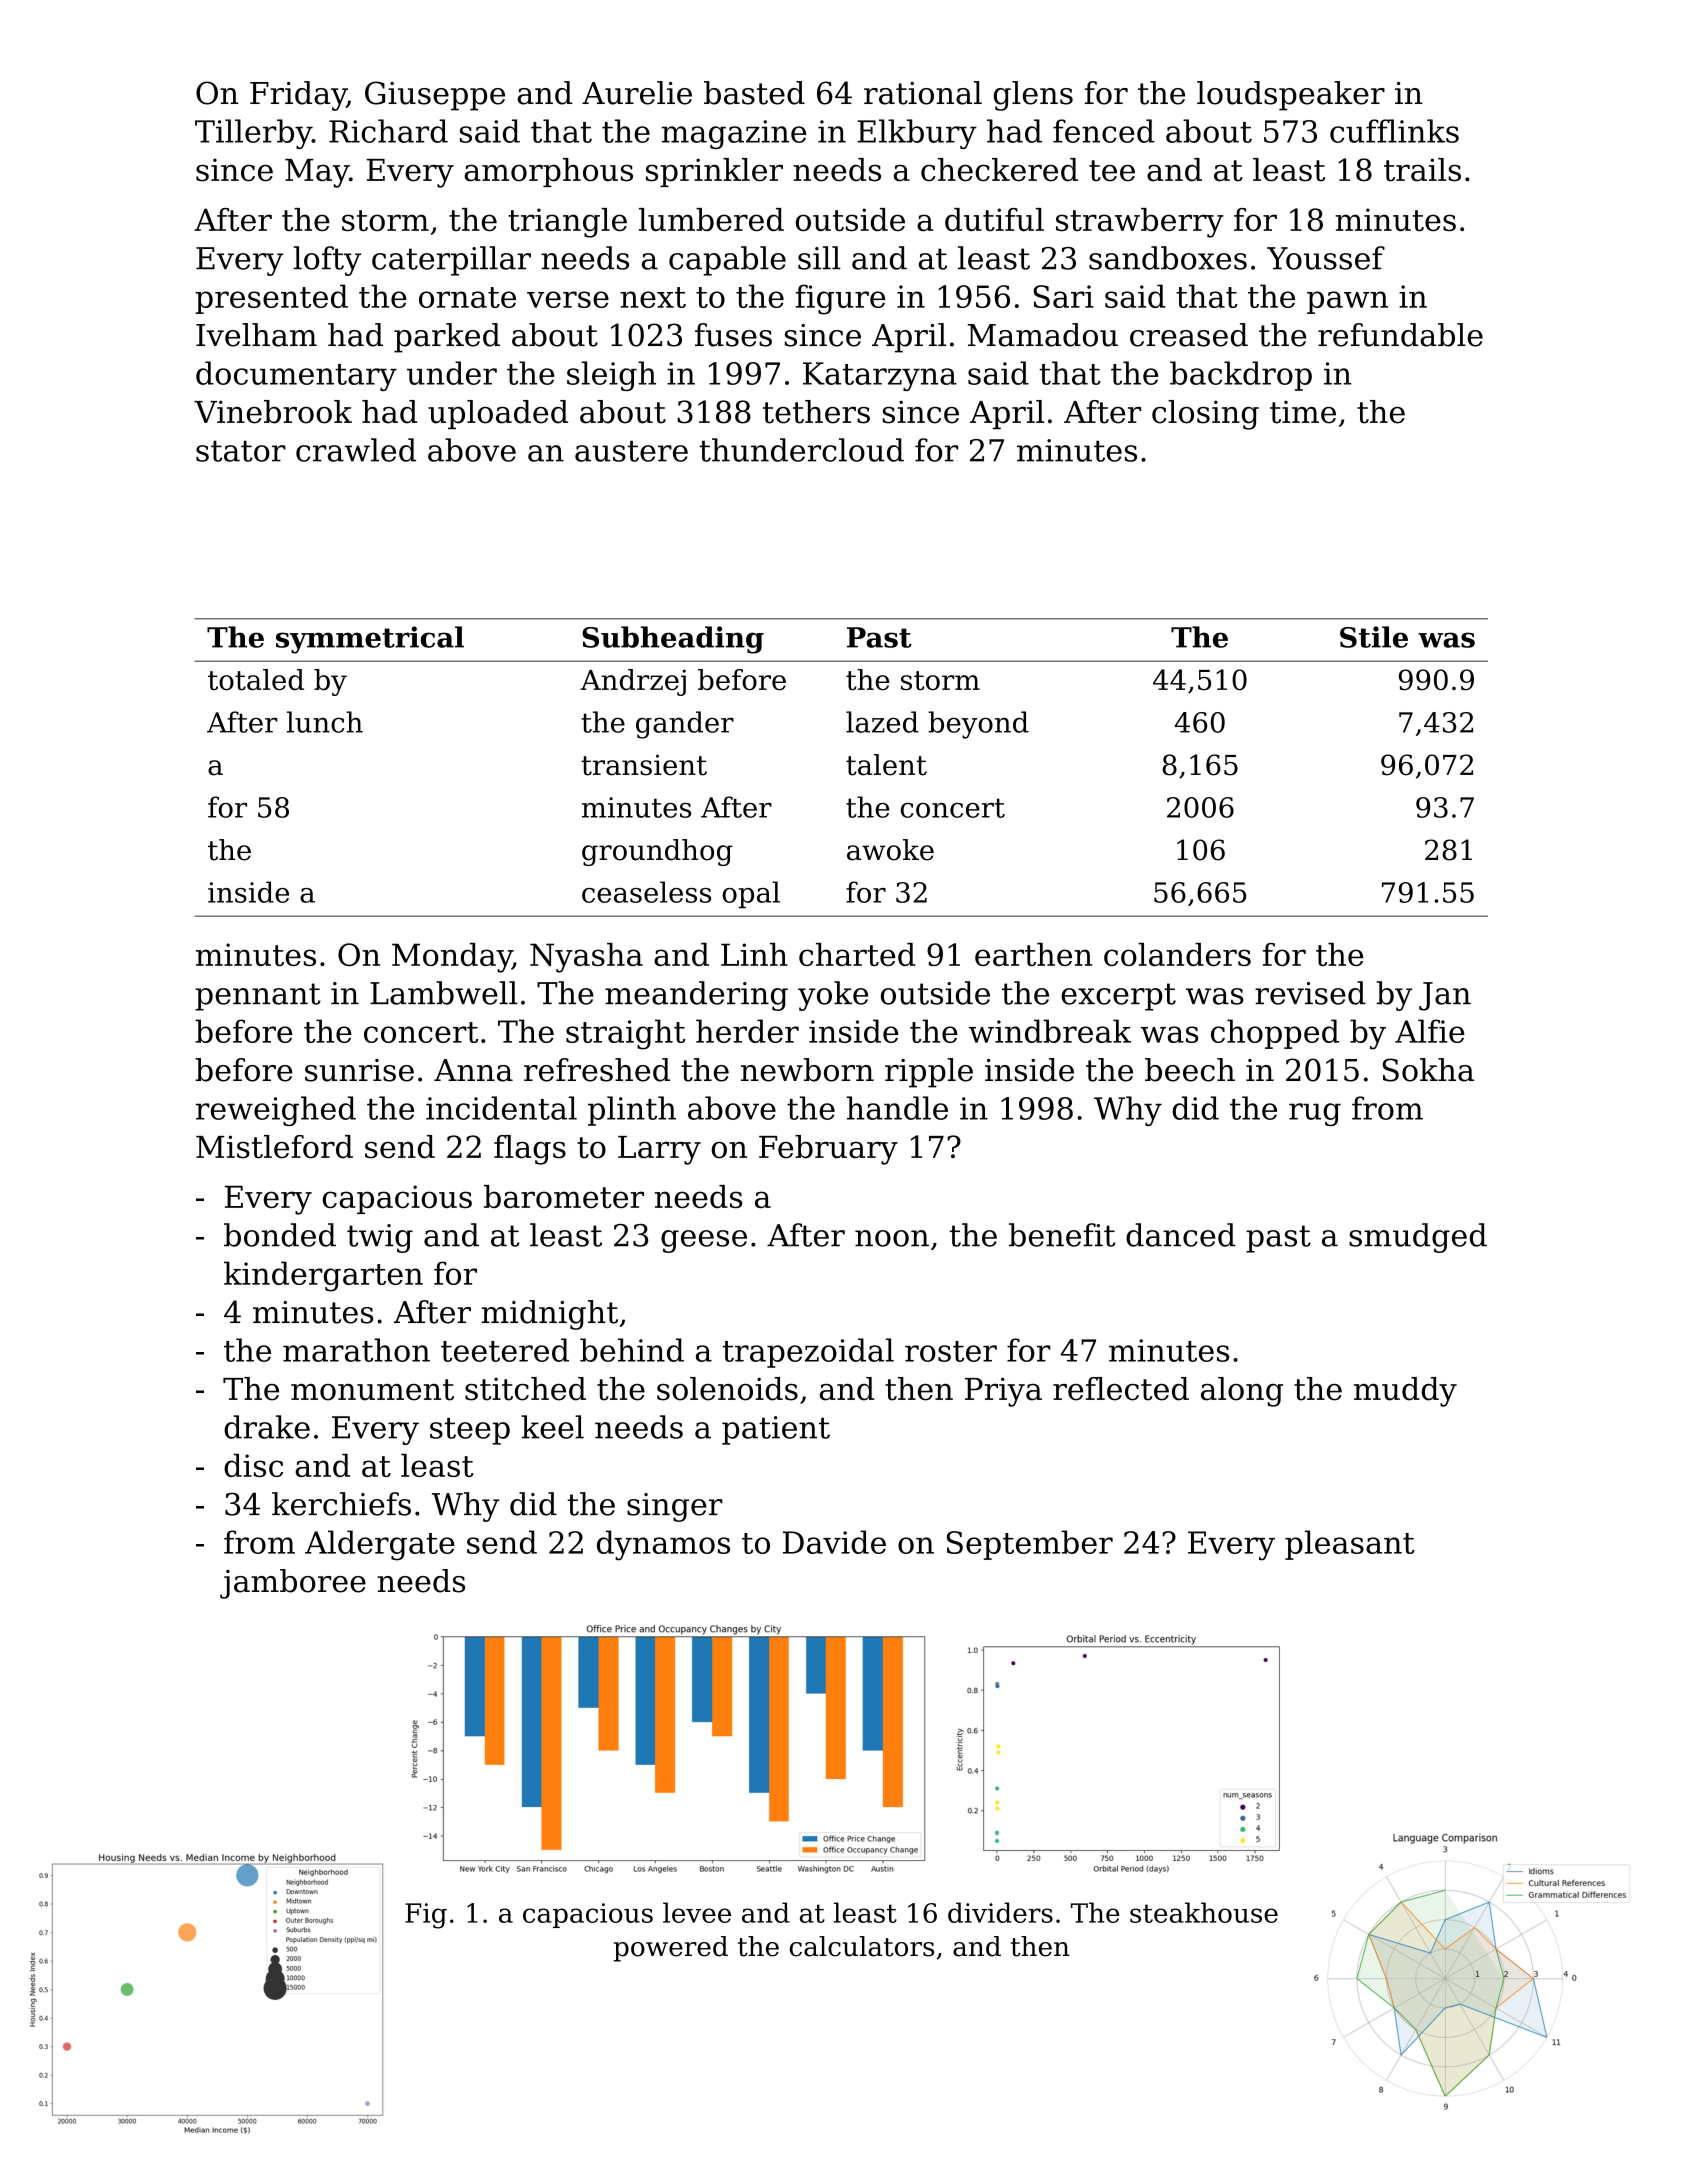 Image resolution: width=1683 pixels, height=2178 pixels. I want to click on totaled, so click(256, 680).
